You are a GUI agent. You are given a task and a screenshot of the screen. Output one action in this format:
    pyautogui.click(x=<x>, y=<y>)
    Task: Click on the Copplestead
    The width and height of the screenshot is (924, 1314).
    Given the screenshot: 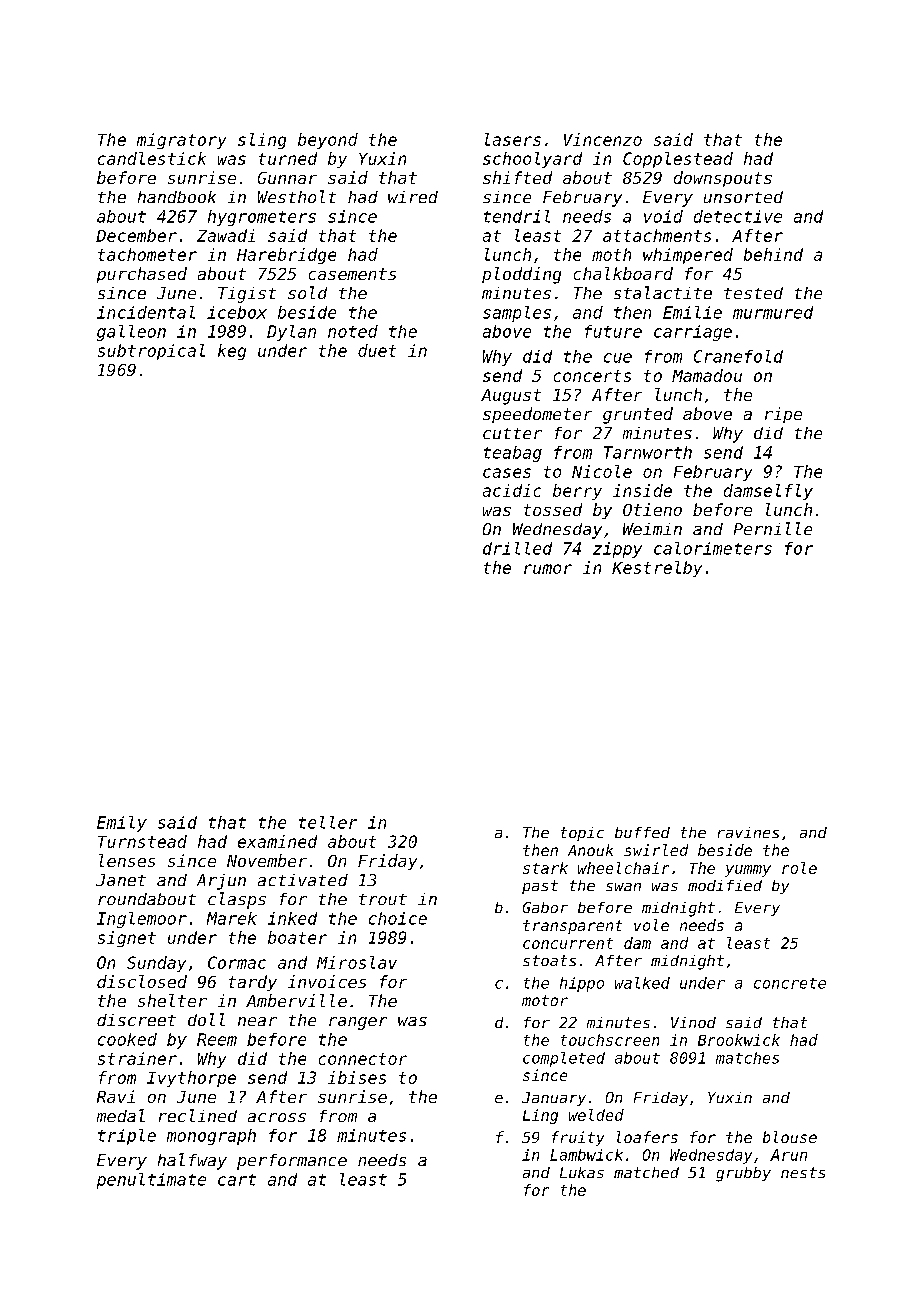 What is the action you would take?
    pyautogui.click(x=678, y=160)
